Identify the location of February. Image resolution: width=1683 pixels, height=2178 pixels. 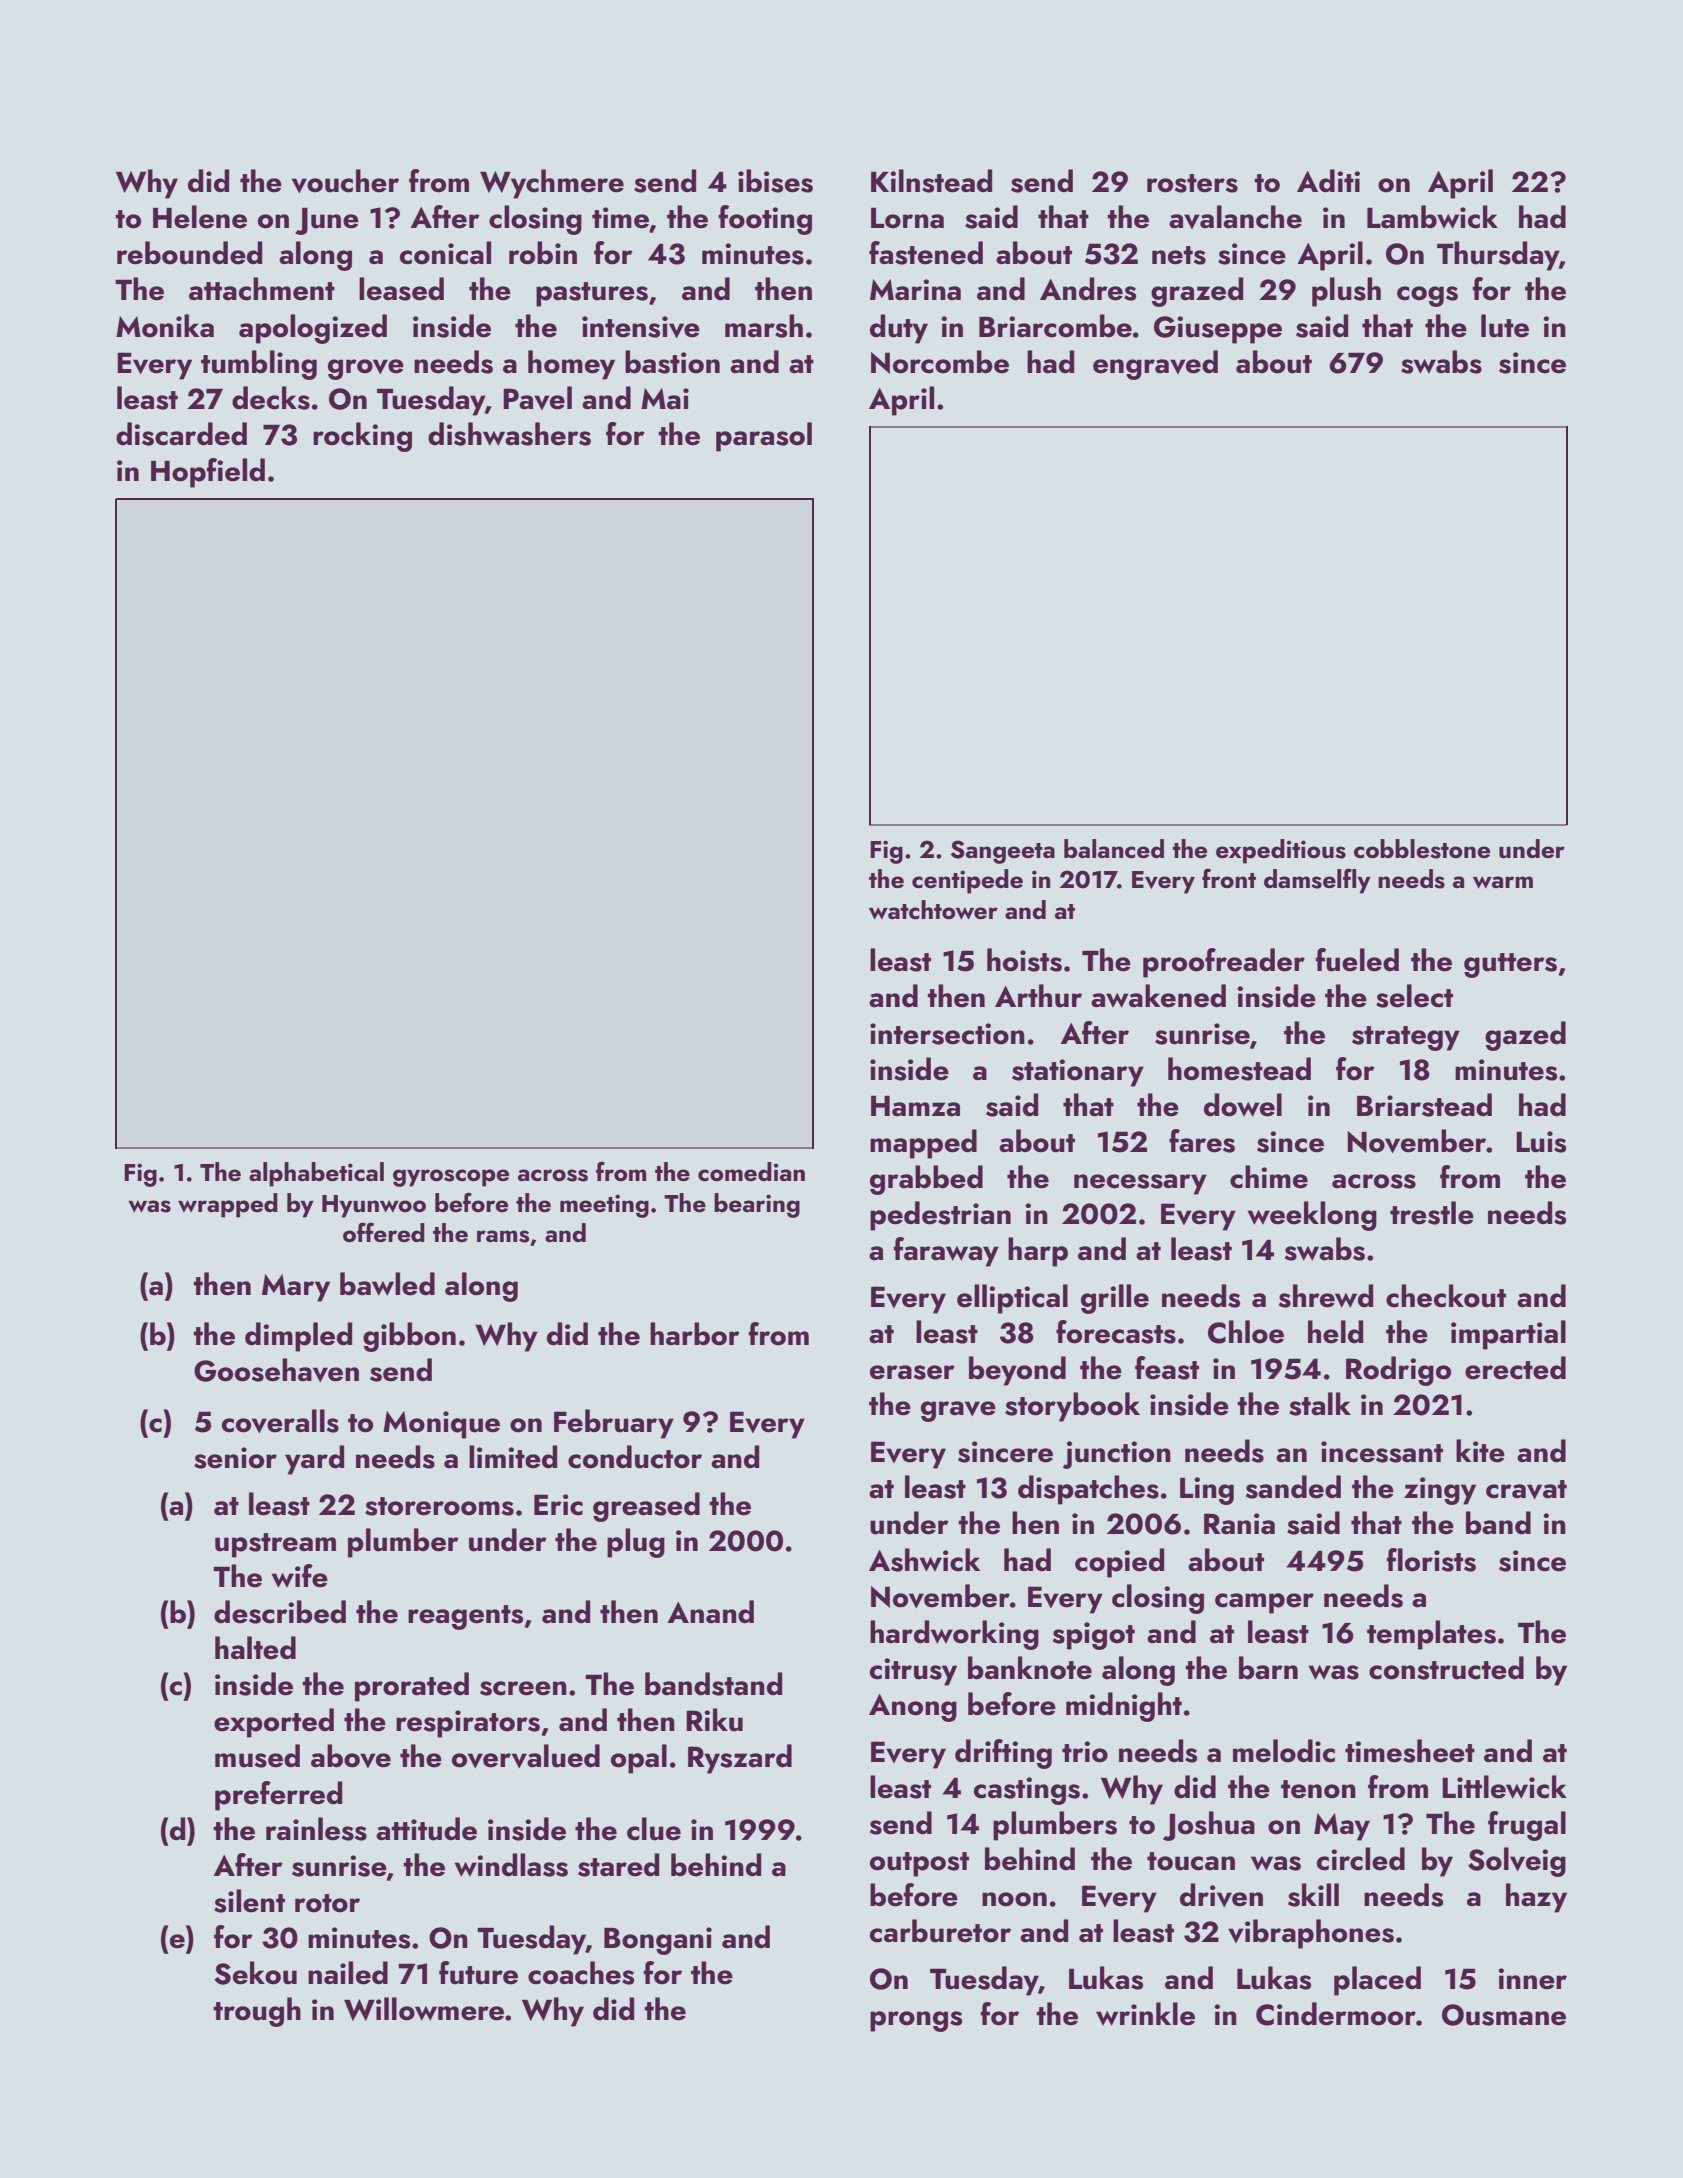
(614, 1424).
